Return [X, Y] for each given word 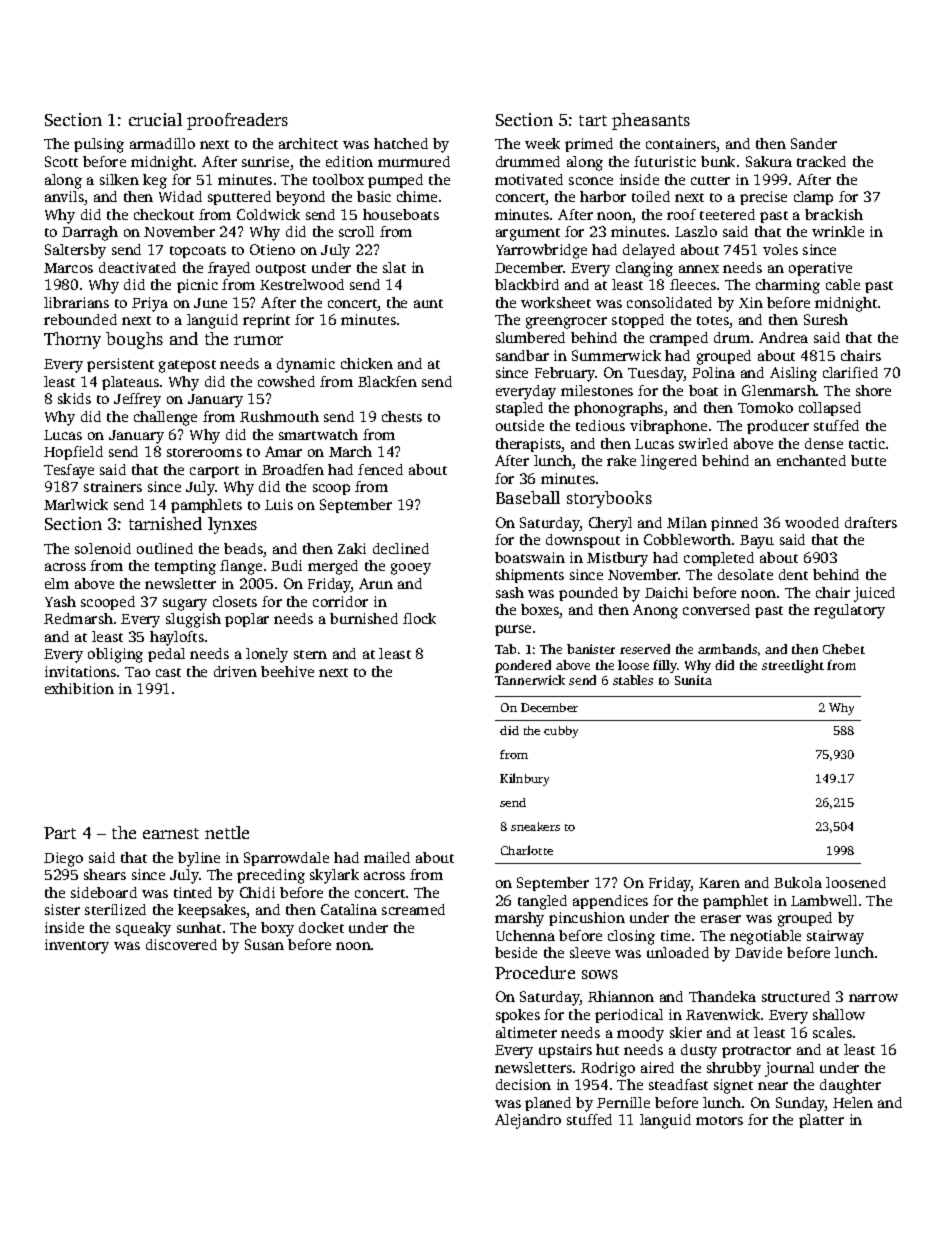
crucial [155, 119]
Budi [286, 565]
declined [401, 548]
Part [60, 833]
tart [593, 120]
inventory [77, 946]
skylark [334, 876]
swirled [703, 443]
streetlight [793, 666]
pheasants [651, 121]
